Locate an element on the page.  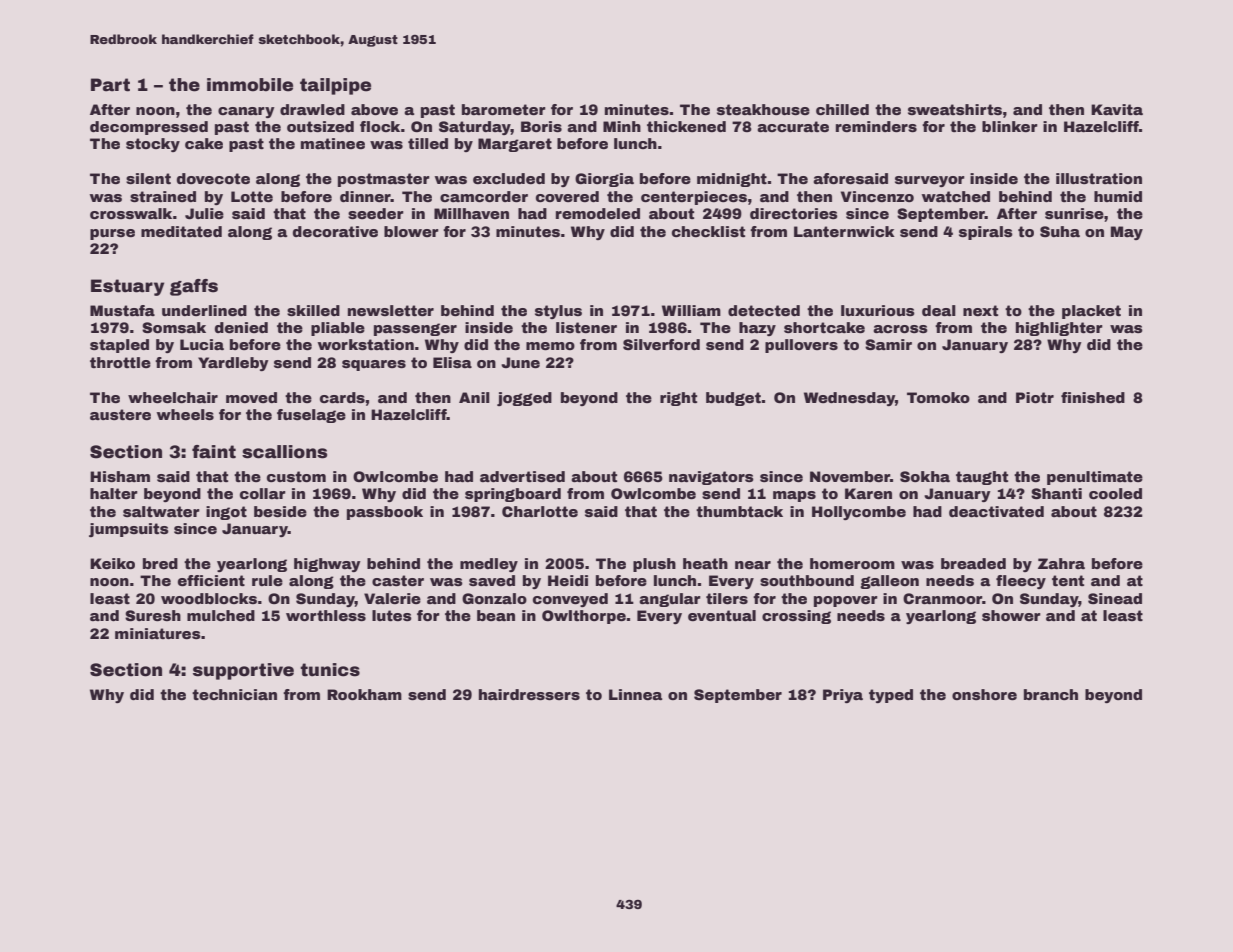
Kavita is located at coordinates (1117, 109).
